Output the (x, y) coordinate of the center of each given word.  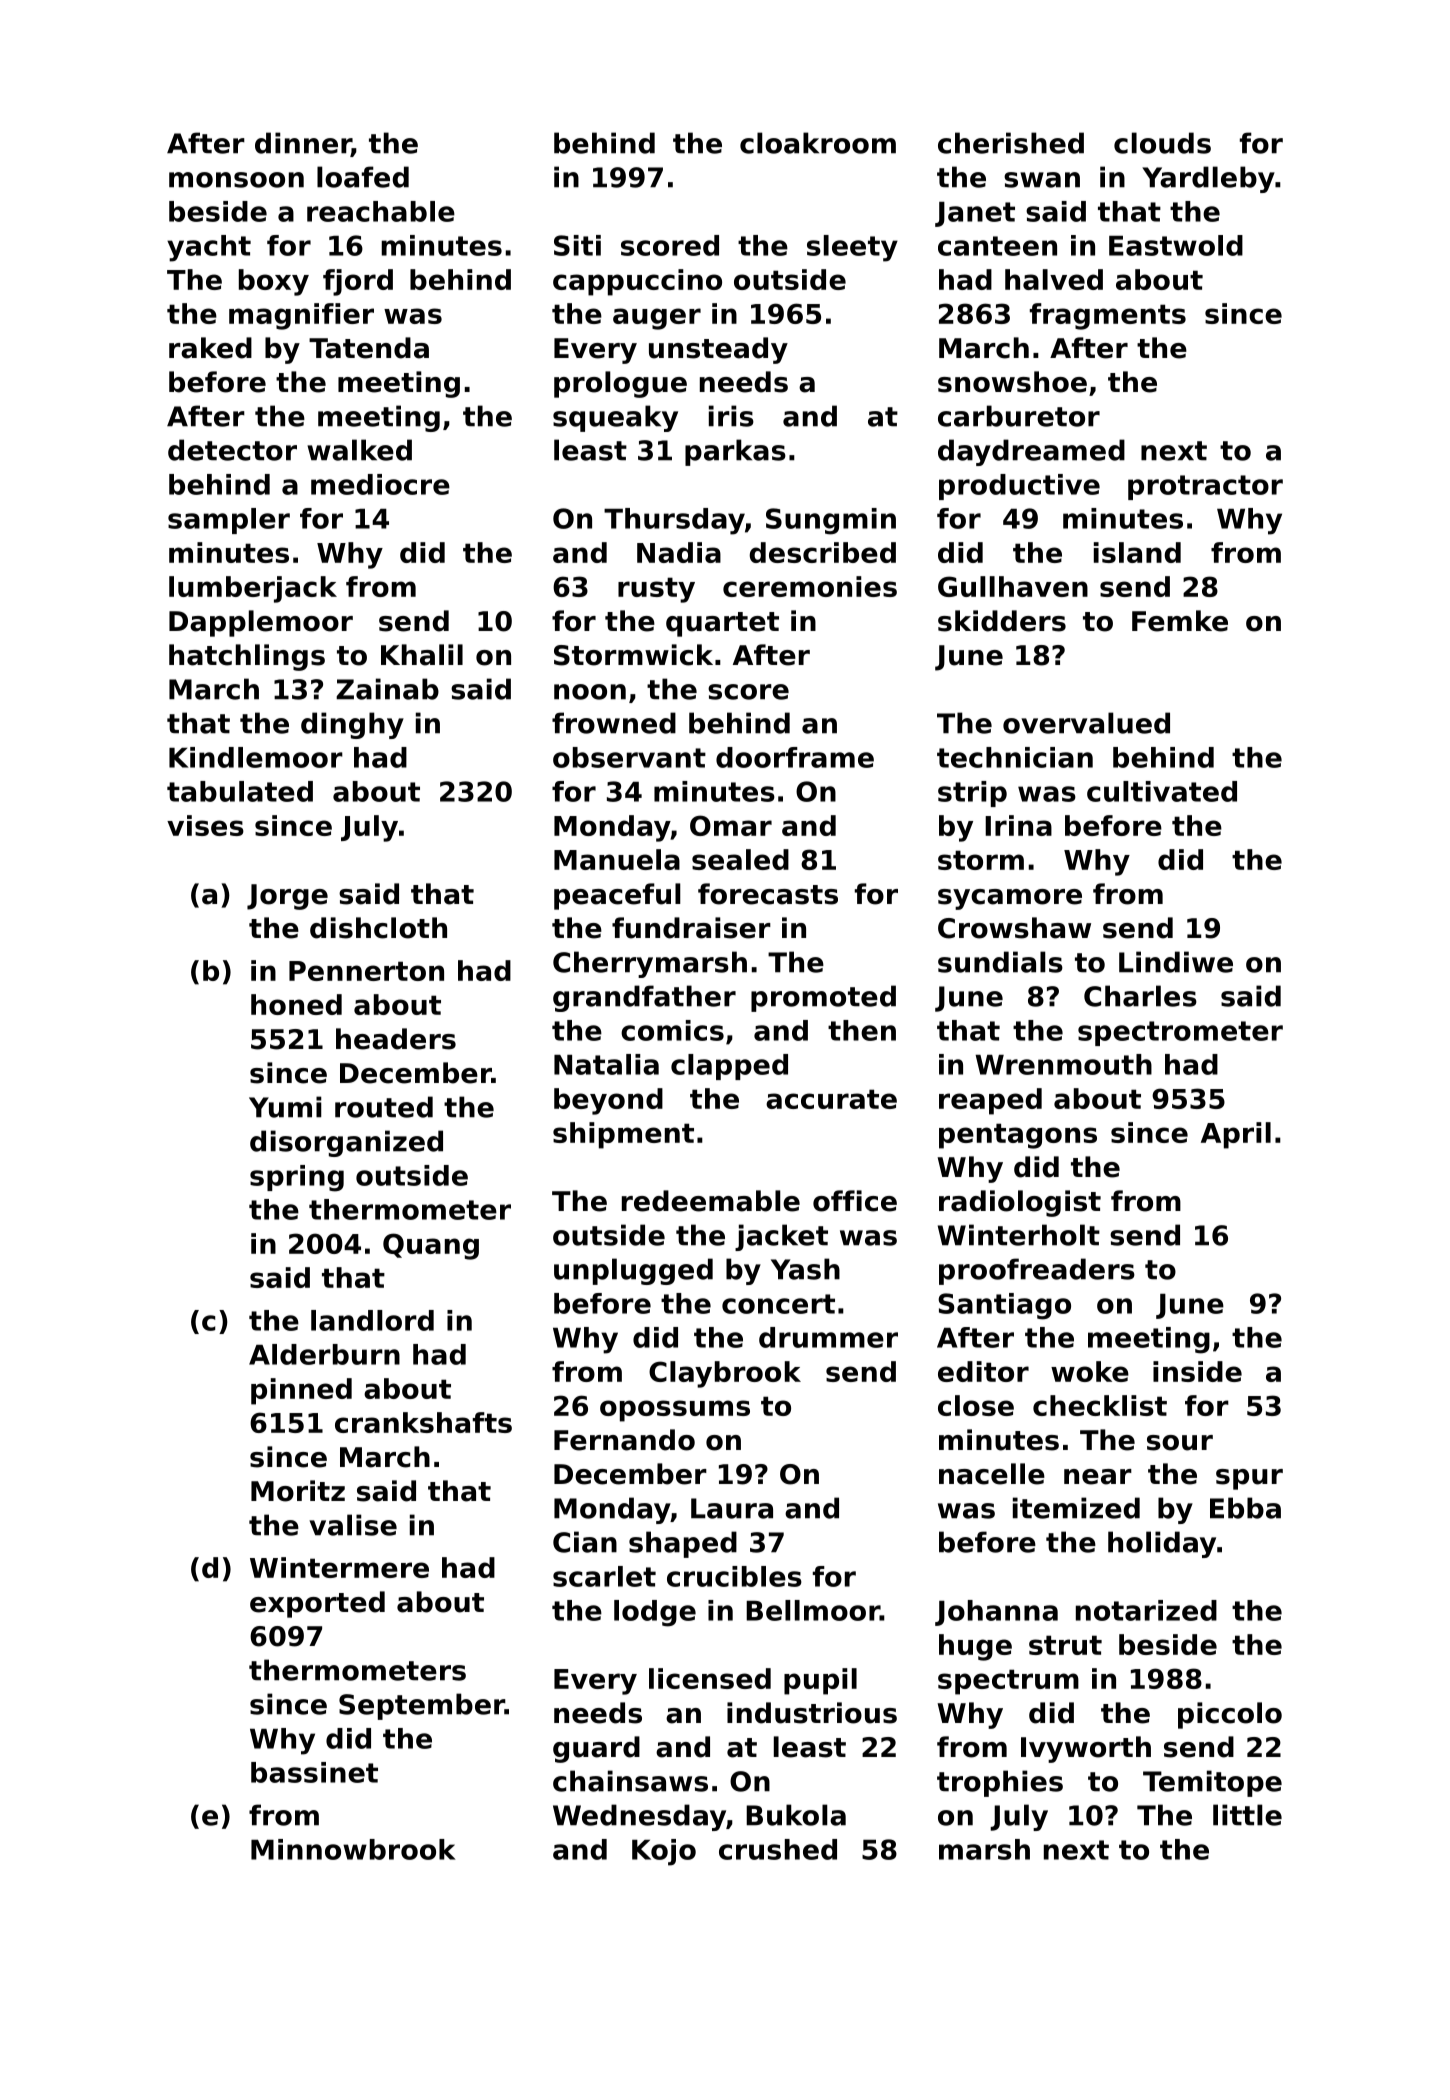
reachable (381, 211)
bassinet (314, 1772)
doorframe (795, 757)
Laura (732, 1508)
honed (296, 1004)
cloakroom (818, 143)
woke (1090, 1371)
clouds (1162, 143)
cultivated (1162, 791)
